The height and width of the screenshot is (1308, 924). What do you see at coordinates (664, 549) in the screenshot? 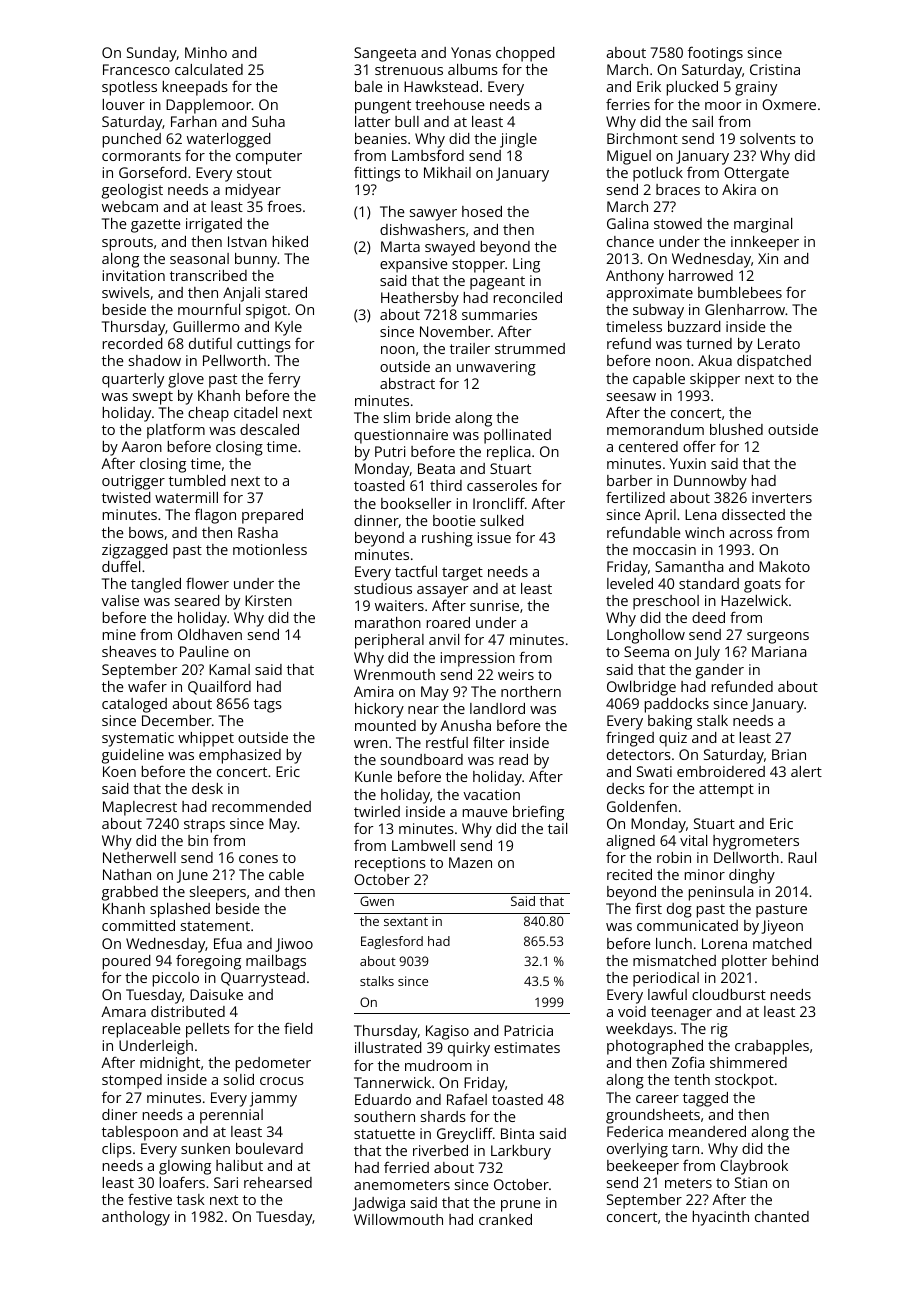
I see `moccasin` at bounding box center [664, 549].
